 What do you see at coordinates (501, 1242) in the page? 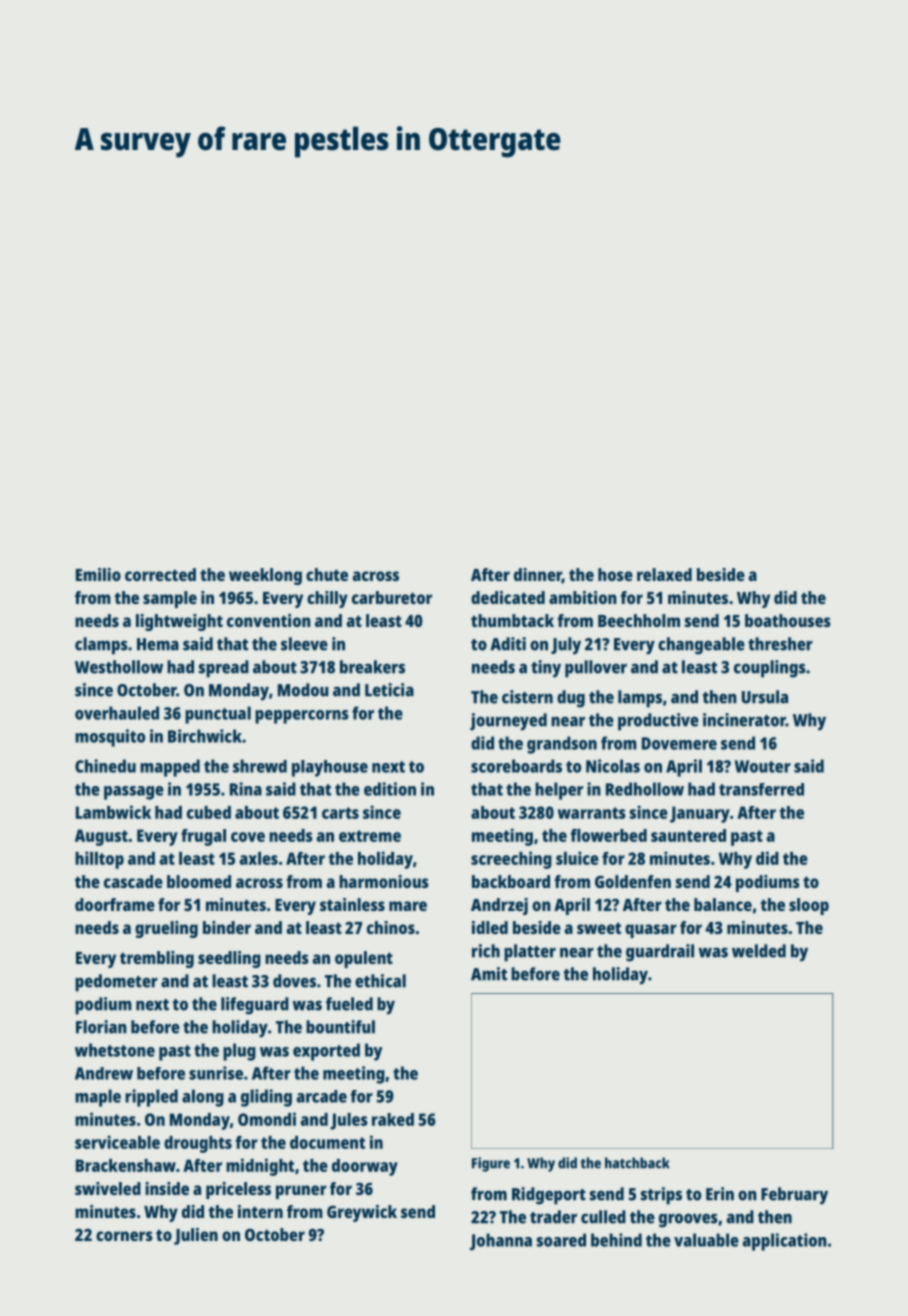
I see `Johanna` at bounding box center [501, 1242].
